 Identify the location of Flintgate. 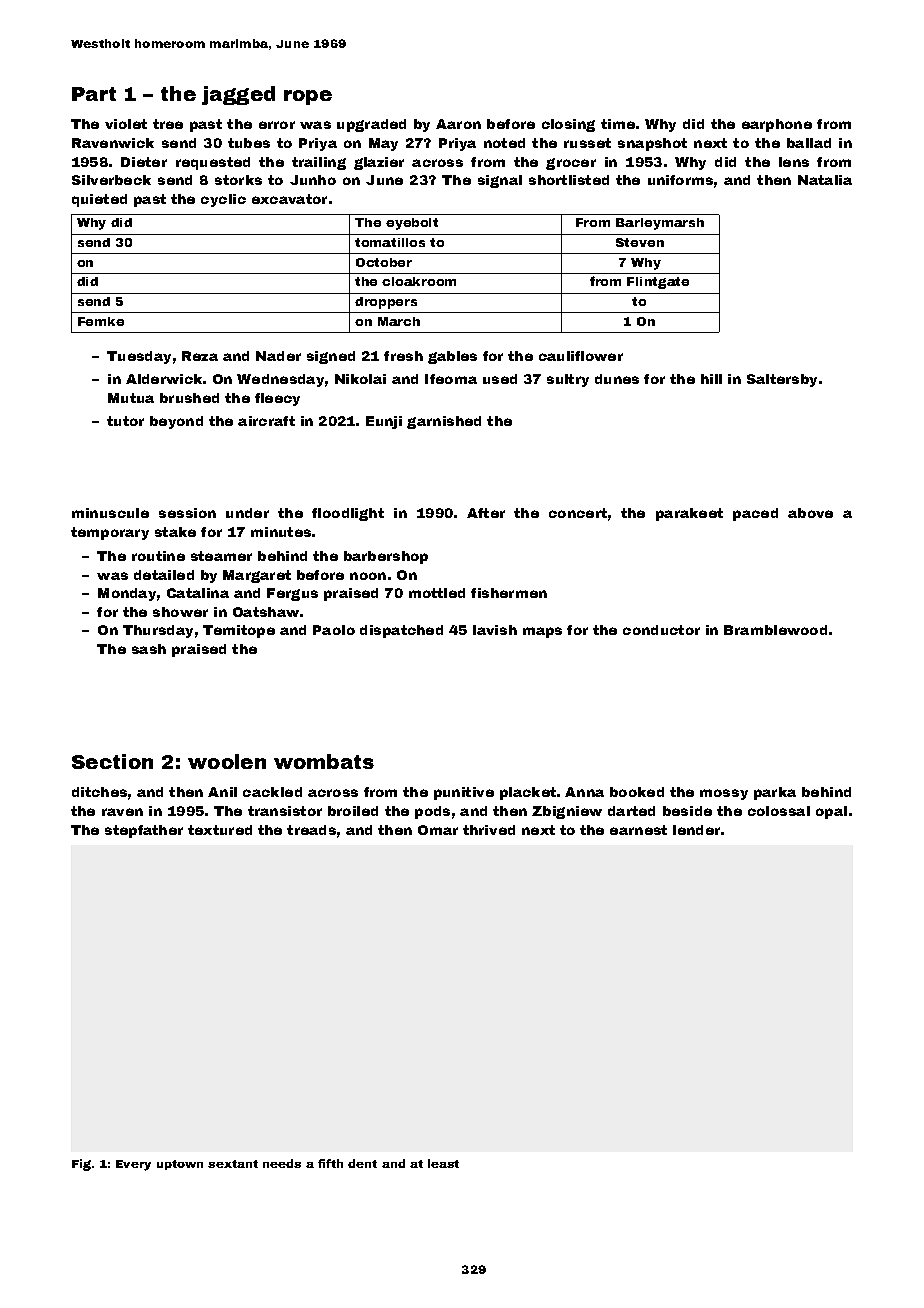
(658, 283).
